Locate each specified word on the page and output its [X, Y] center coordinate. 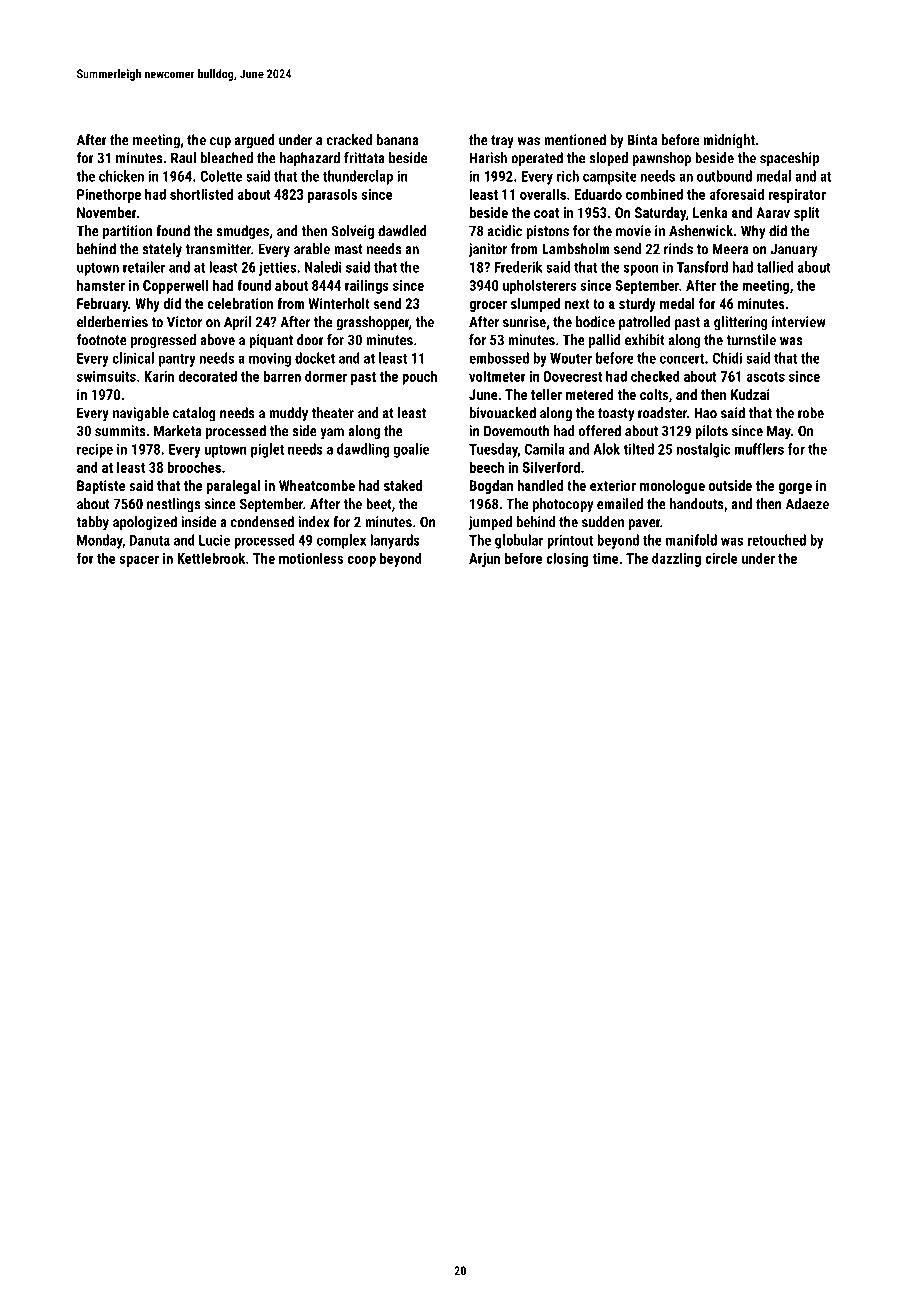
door [310, 340]
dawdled [402, 231]
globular [519, 541]
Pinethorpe [109, 195]
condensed [262, 522]
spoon [641, 270]
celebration [240, 303]
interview [799, 322]
